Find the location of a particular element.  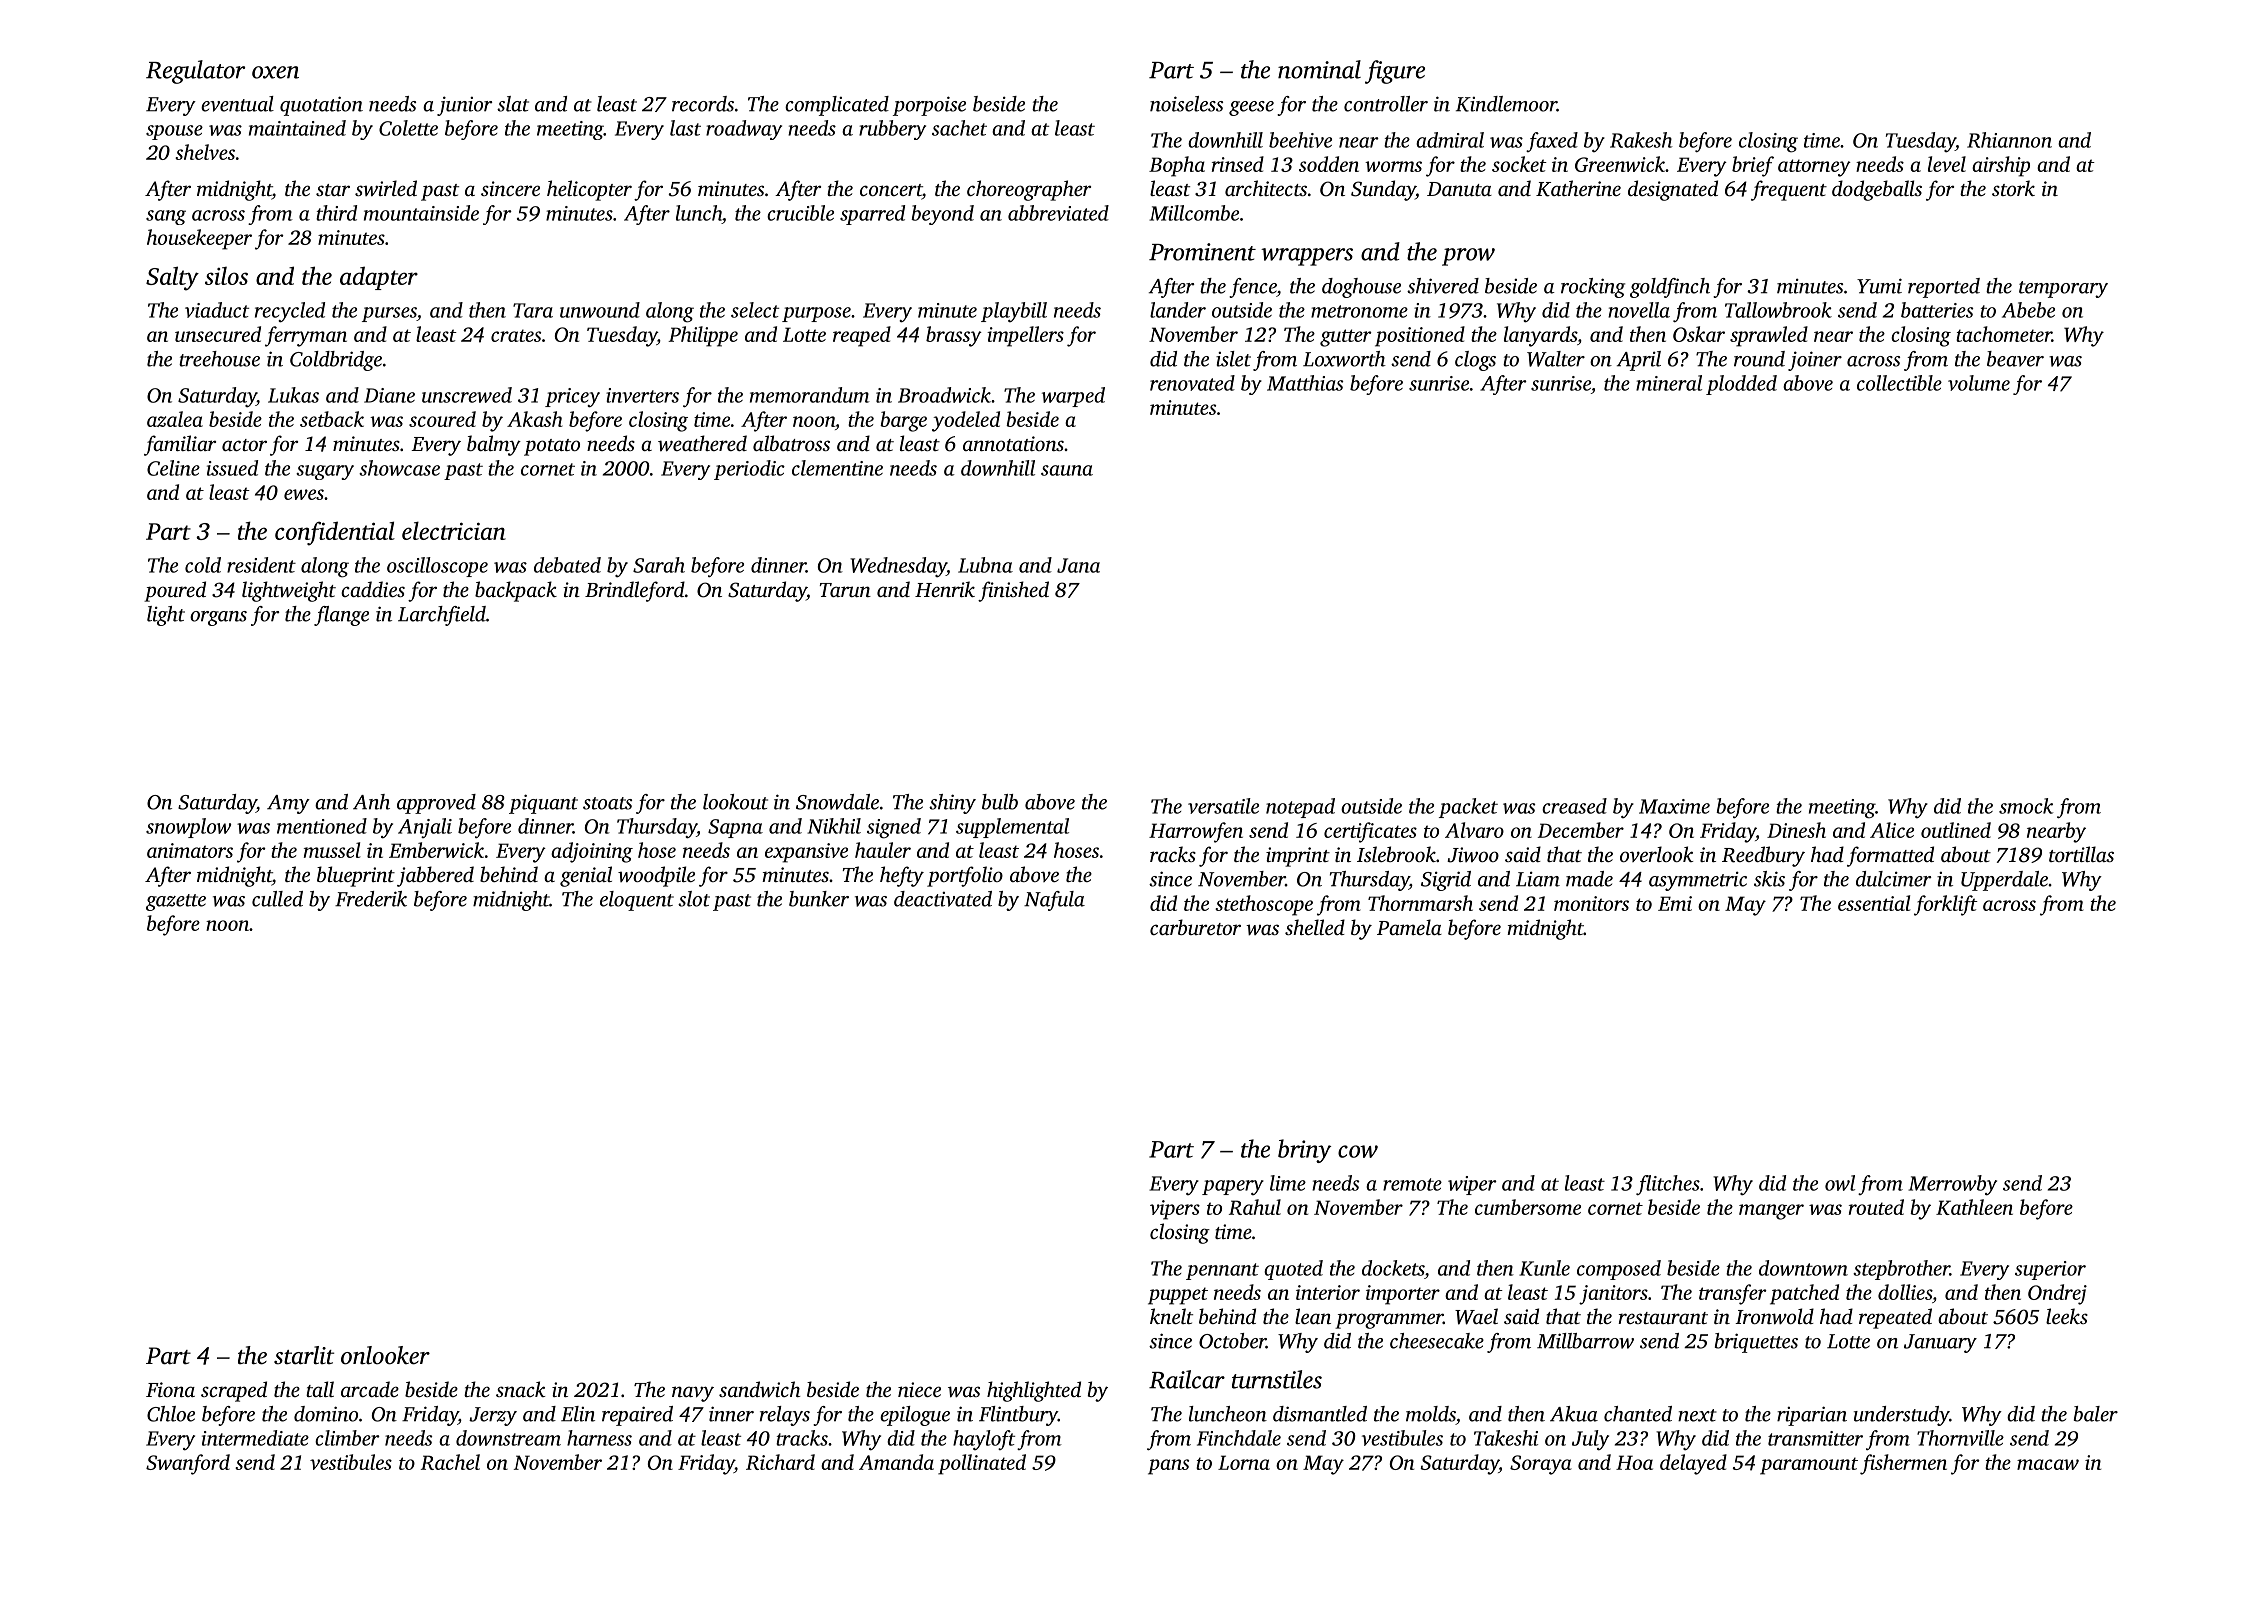

organs is located at coordinates (218, 618).
